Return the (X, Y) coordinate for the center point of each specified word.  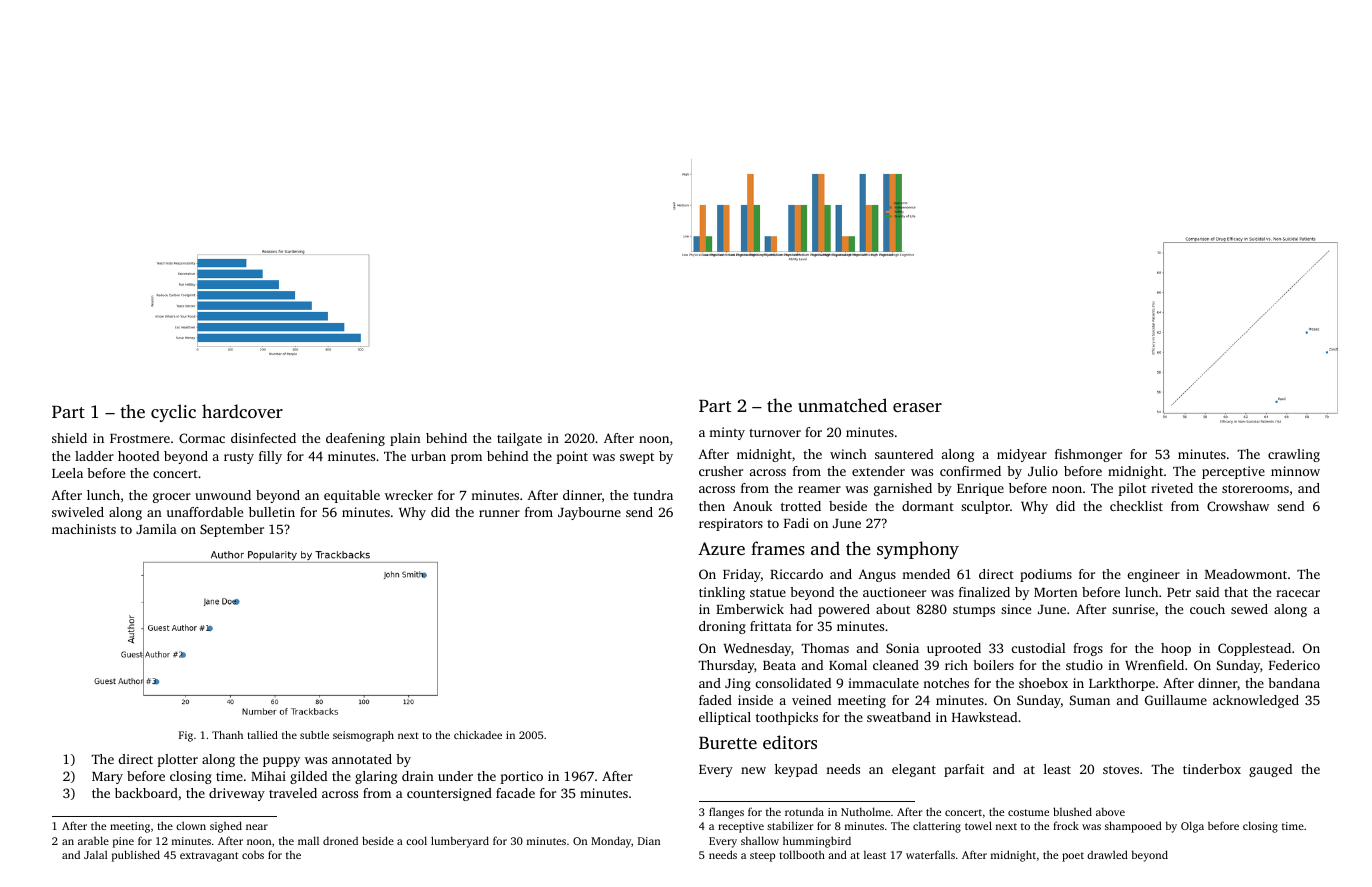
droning (722, 627)
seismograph (363, 736)
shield (69, 438)
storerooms (1255, 489)
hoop (1176, 649)
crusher (721, 471)
